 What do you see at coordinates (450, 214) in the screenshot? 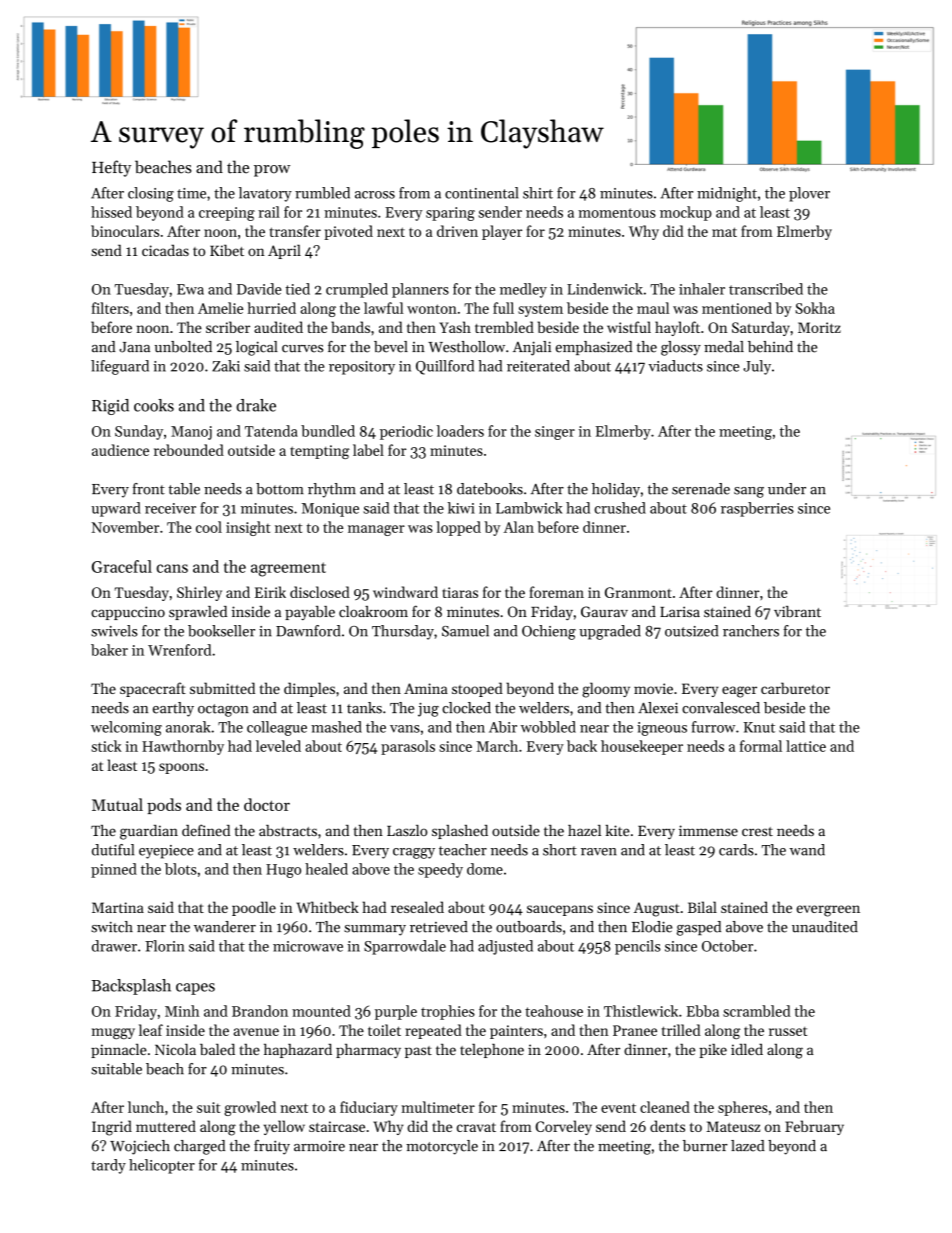
I see `sparing` at bounding box center [450, 214].
